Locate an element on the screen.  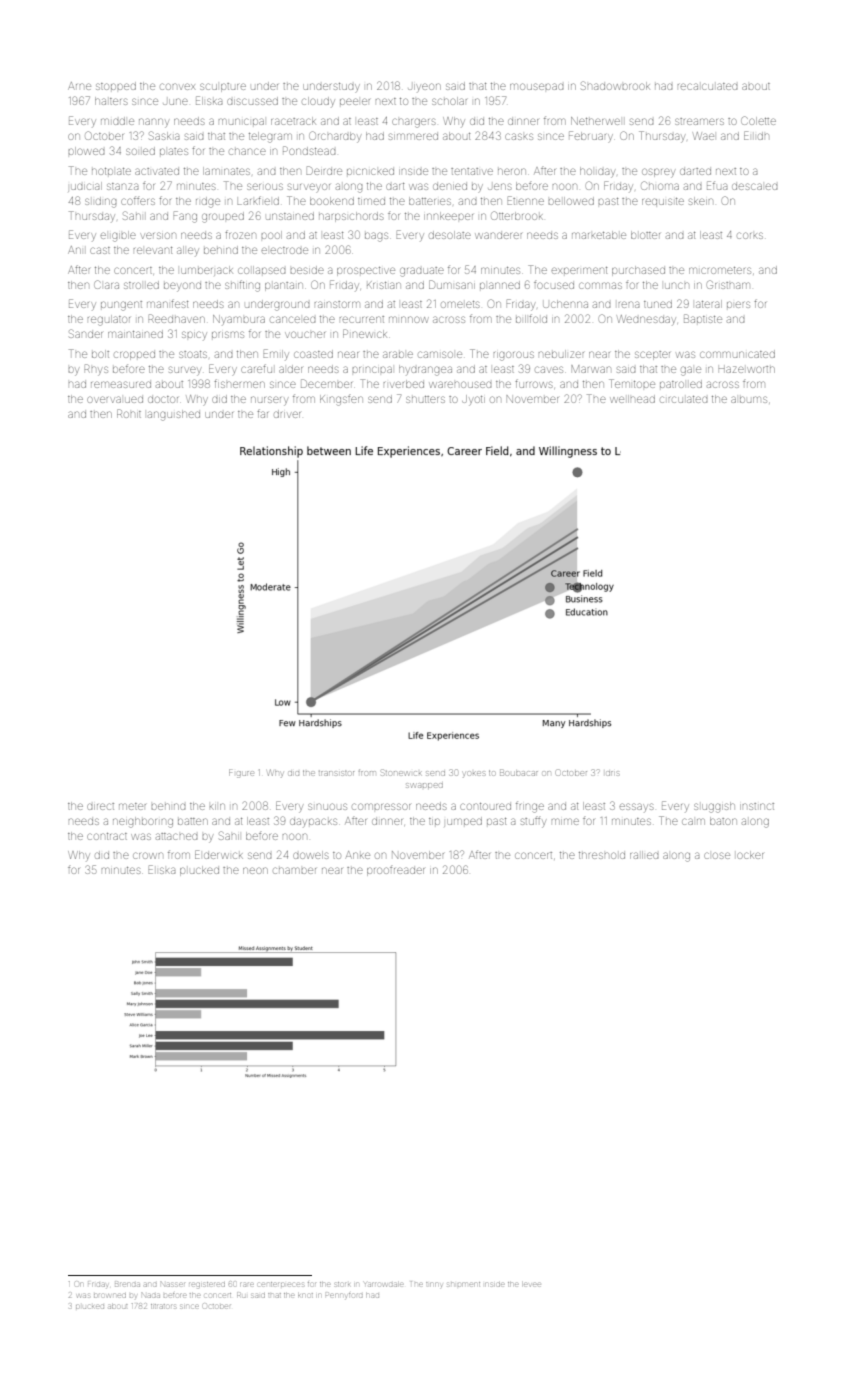
Shadowbrook is located at coordinates (615, 85).
